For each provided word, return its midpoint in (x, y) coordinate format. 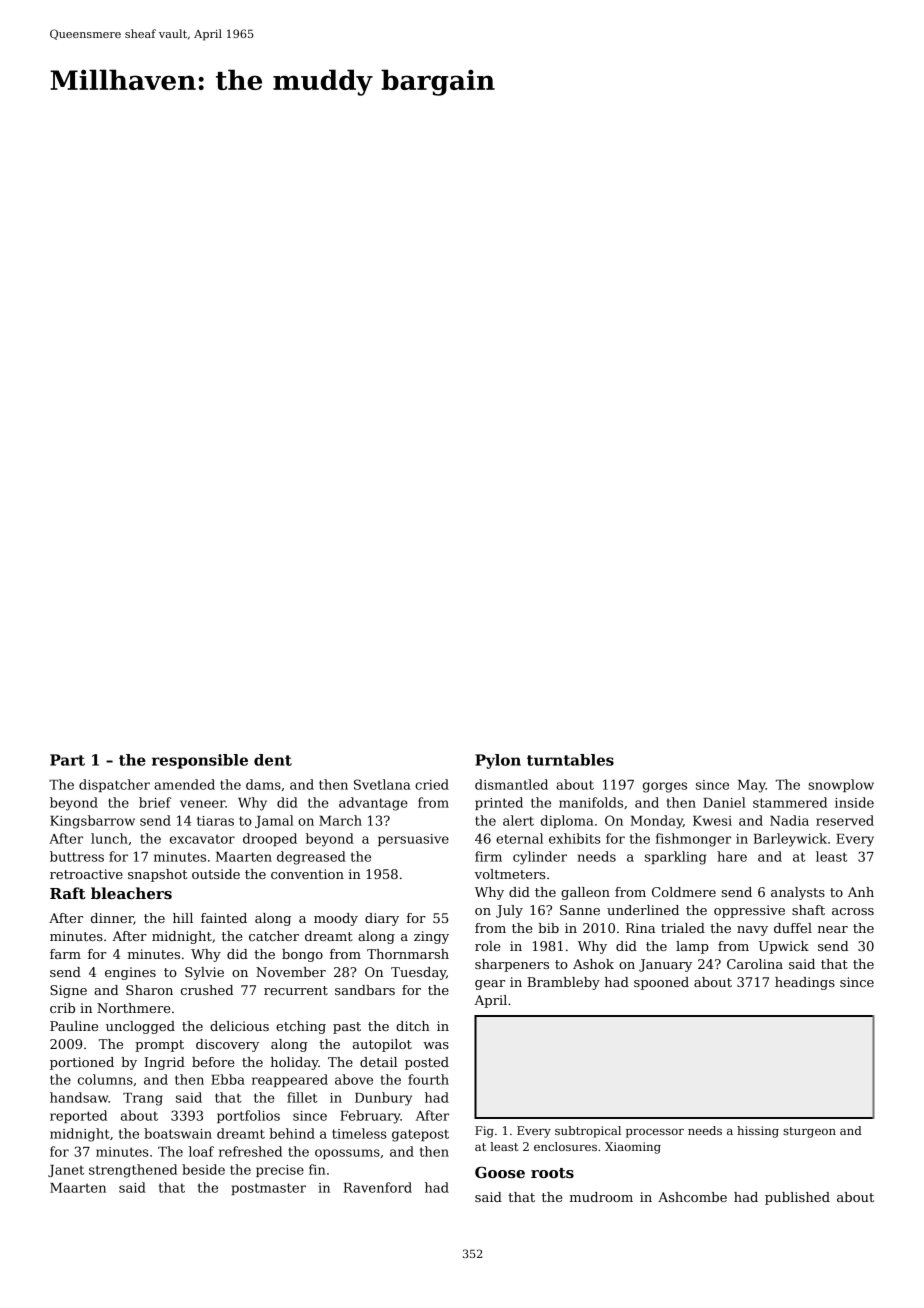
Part (67, 760)
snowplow (841, 785)
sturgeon (809, 1132)
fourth (428, 1079)
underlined (643, 910)
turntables (570, 760)
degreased (311, 858)
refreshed (250, 1151)
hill (183, 918)
